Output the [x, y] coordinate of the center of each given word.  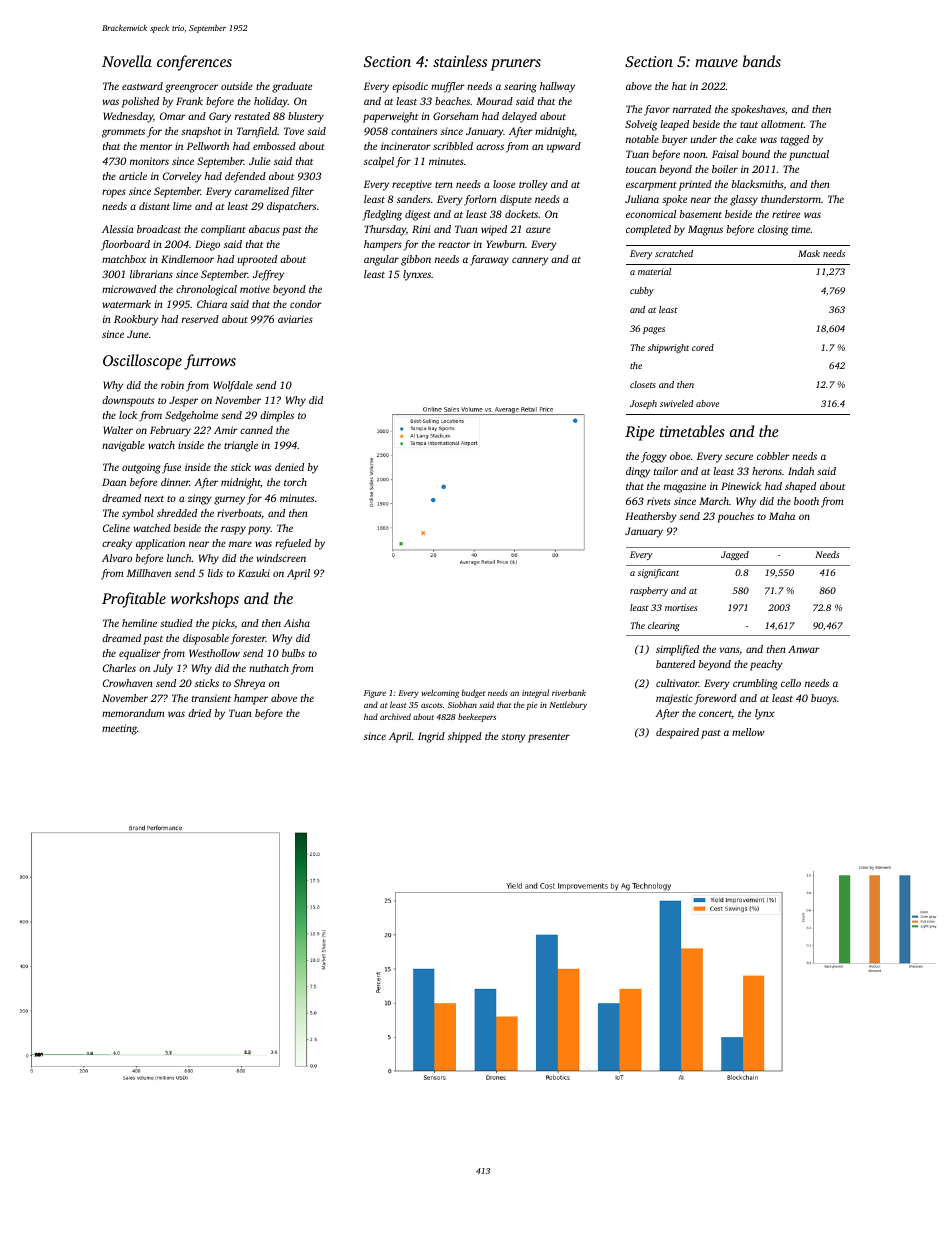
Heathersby [651, 517]
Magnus [705, 230]
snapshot [201, 132]
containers [414, 131]
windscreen [281, 558]
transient [211, 698]
